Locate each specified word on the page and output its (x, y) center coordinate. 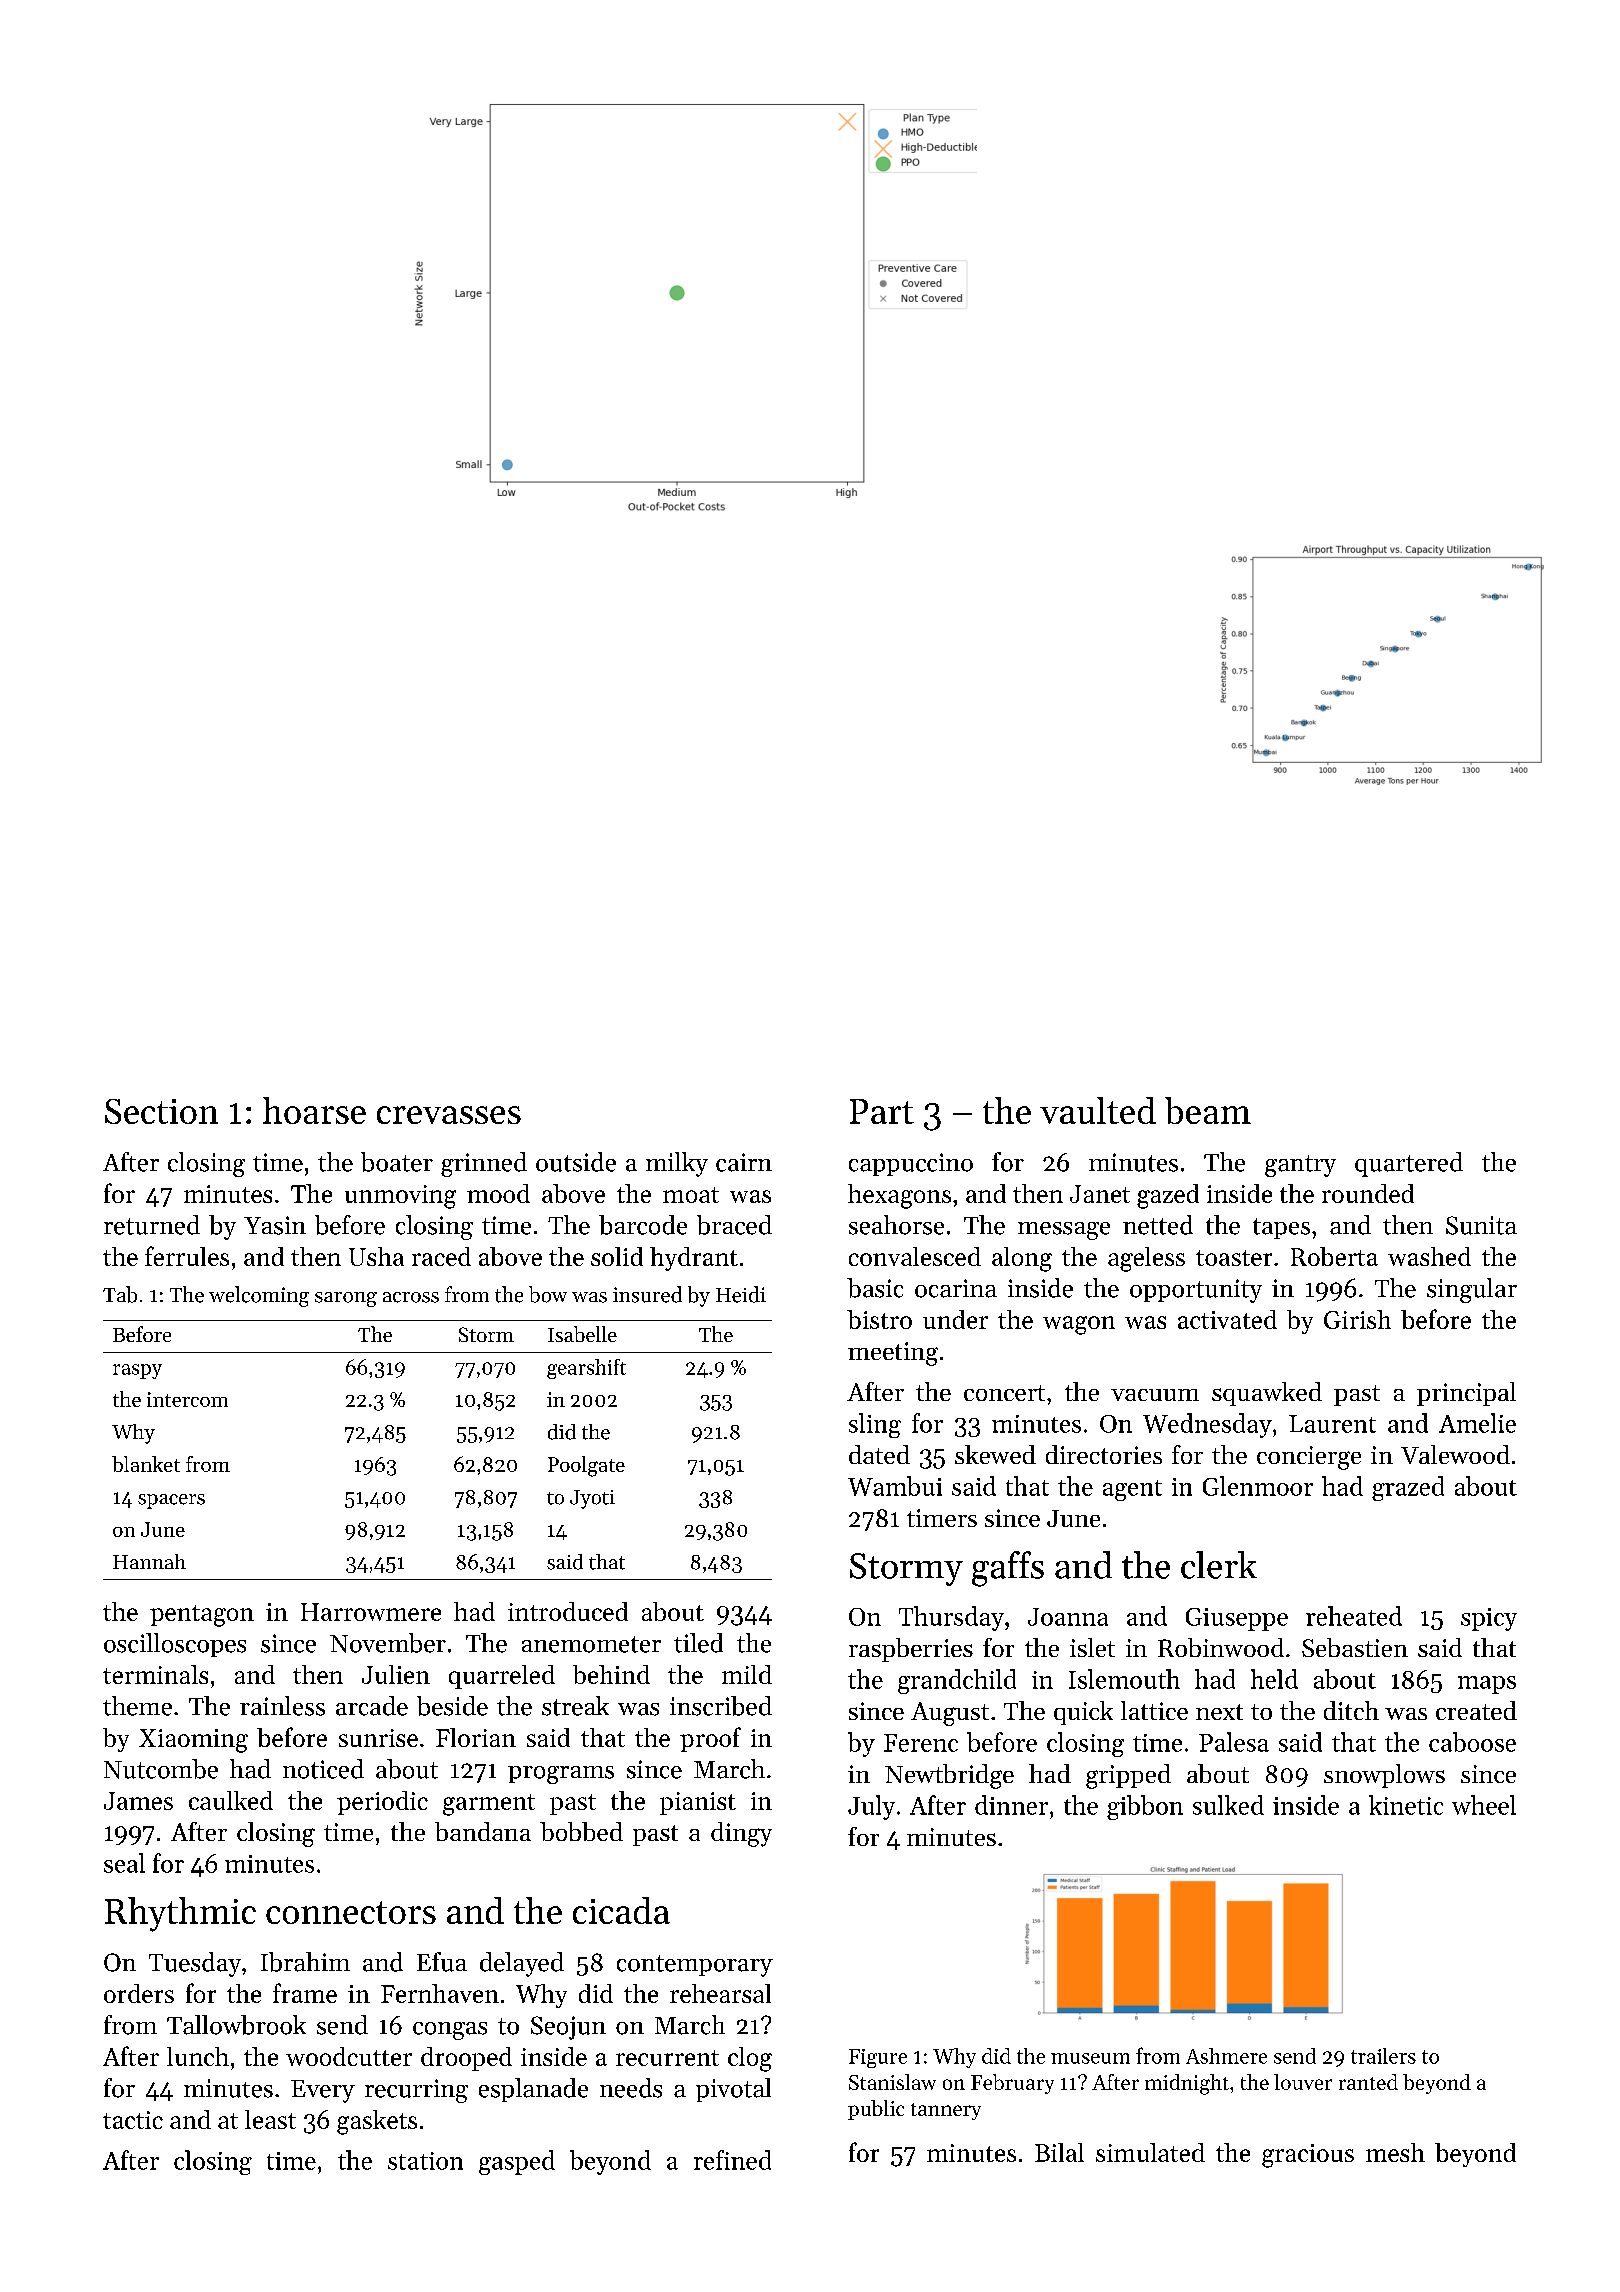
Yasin (275, 1225)
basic (875, 1288)
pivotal (733, 2090)
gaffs (1008, 1569)
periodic (382, 1803)
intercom (187, 1399)
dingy (741, 1834)
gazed (1168, 1196)
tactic (133, 2120)
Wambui (895, 1486)
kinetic (1406, 1805)
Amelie (1477, 1423)
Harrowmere (371, 1612)
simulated (1150, 2152)
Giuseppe (1237, 1619)
